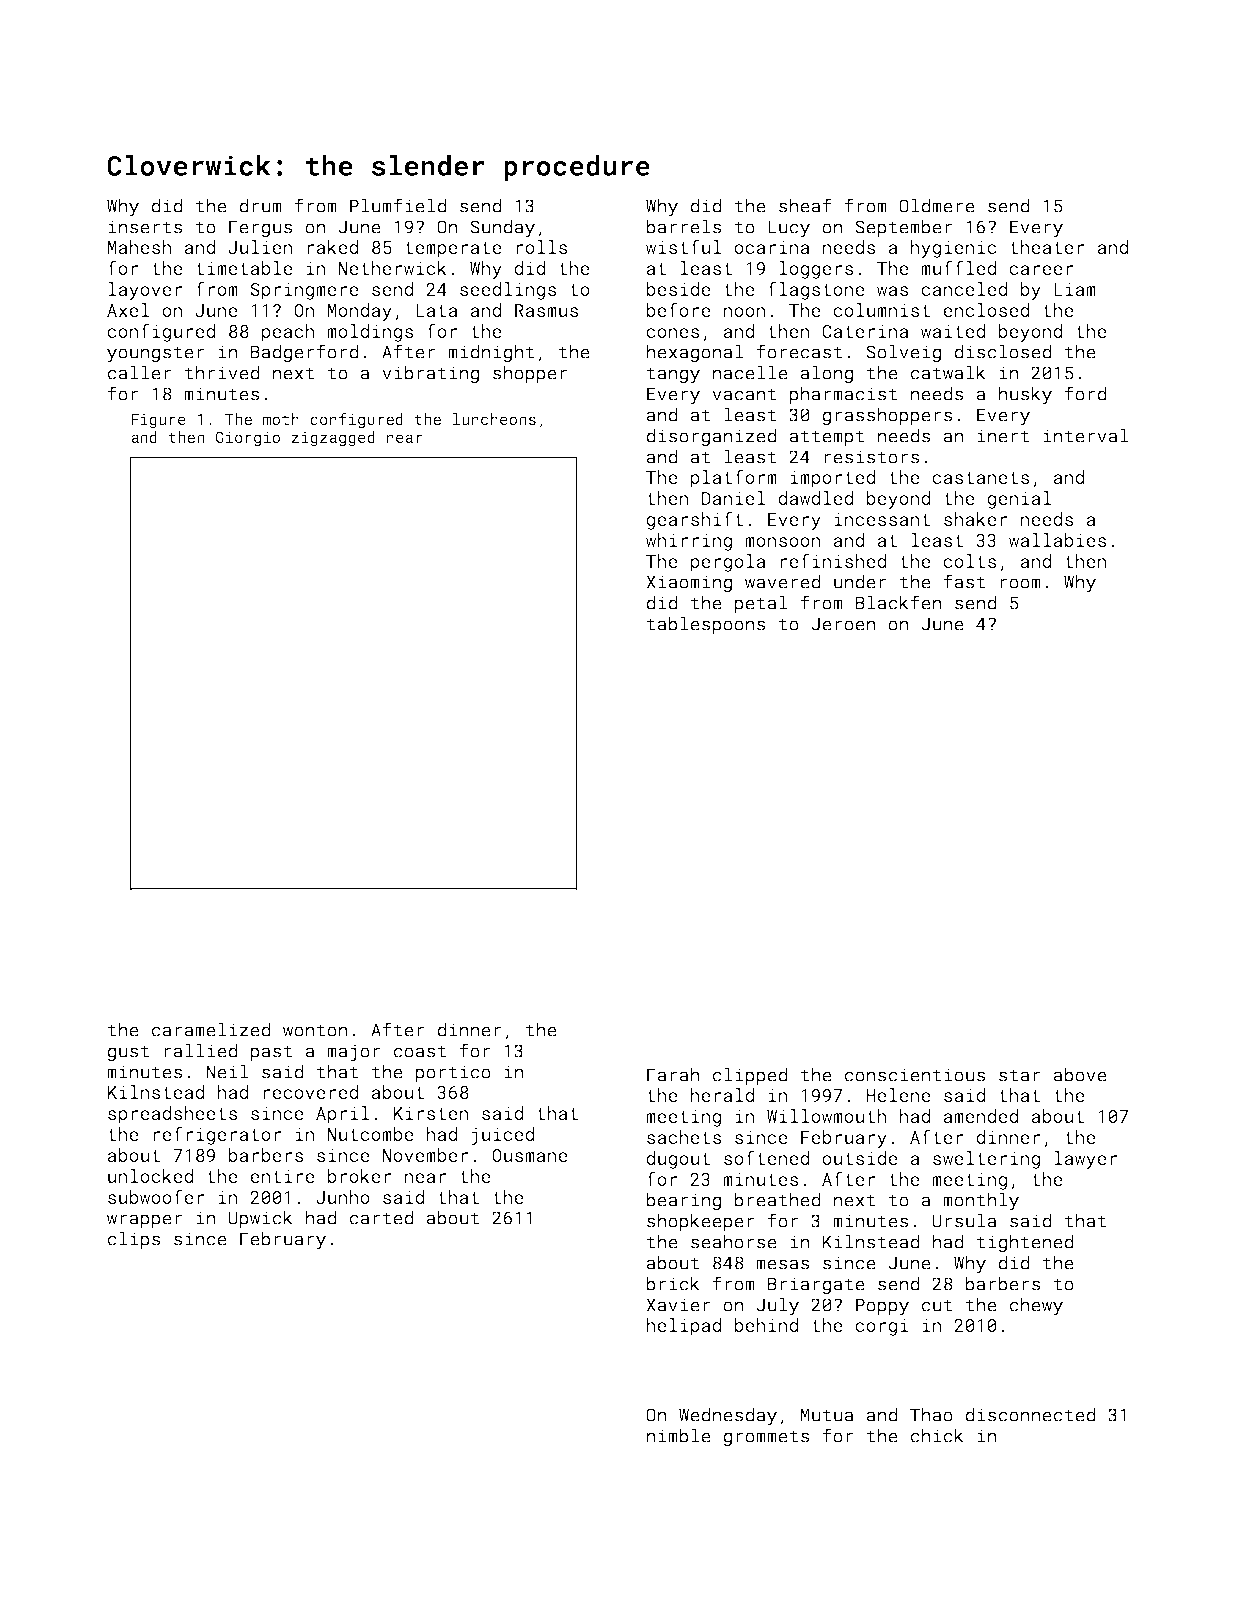  What do you see at coordinates (343, 1197) in the screenshot?
I see `Junho` at bounding box center [343, 1197].
